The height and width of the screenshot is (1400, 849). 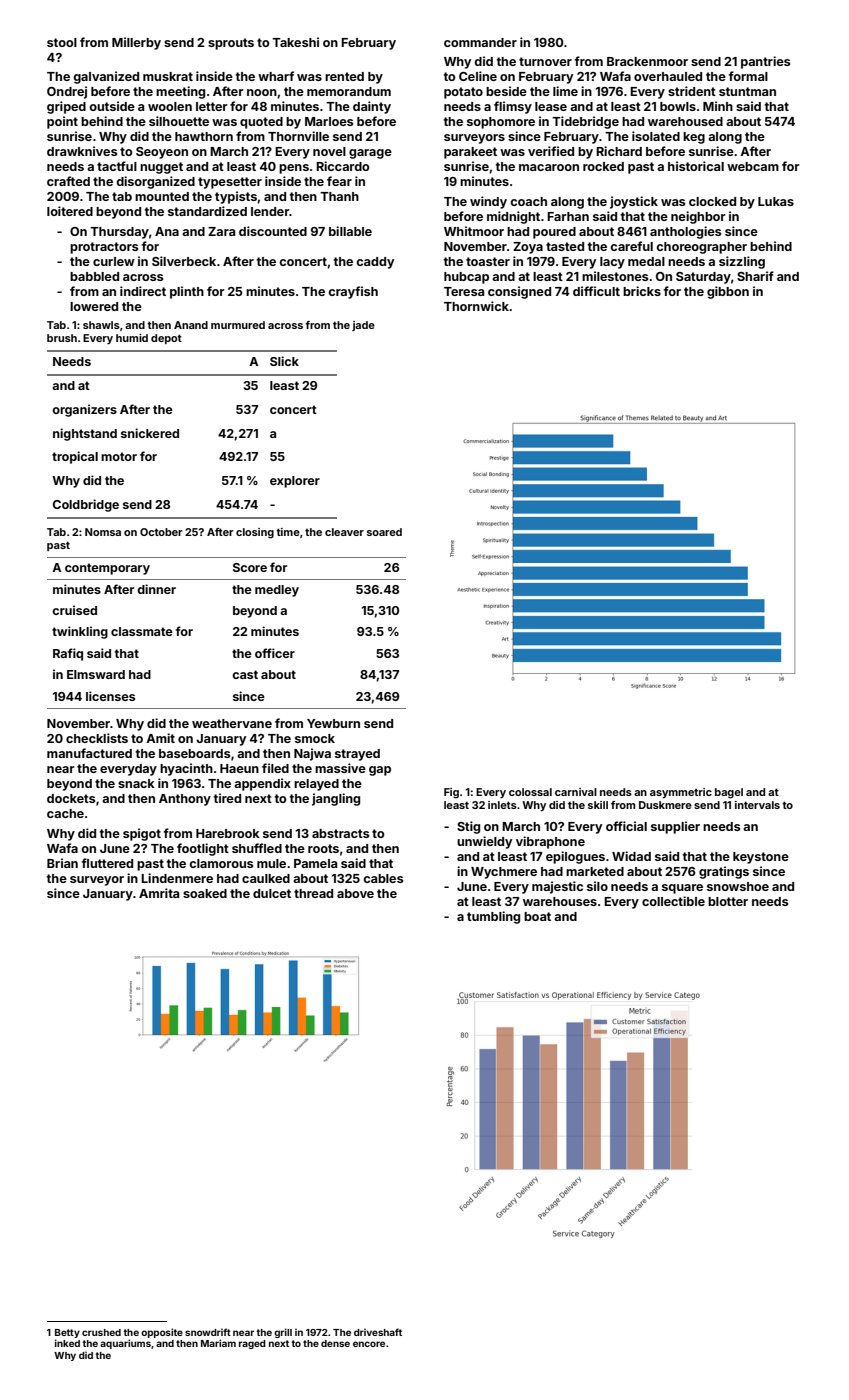 What do you see at coordinates (493, 917) in the screenshot?
I see `tumbling` at bounding box center [493, 917].
